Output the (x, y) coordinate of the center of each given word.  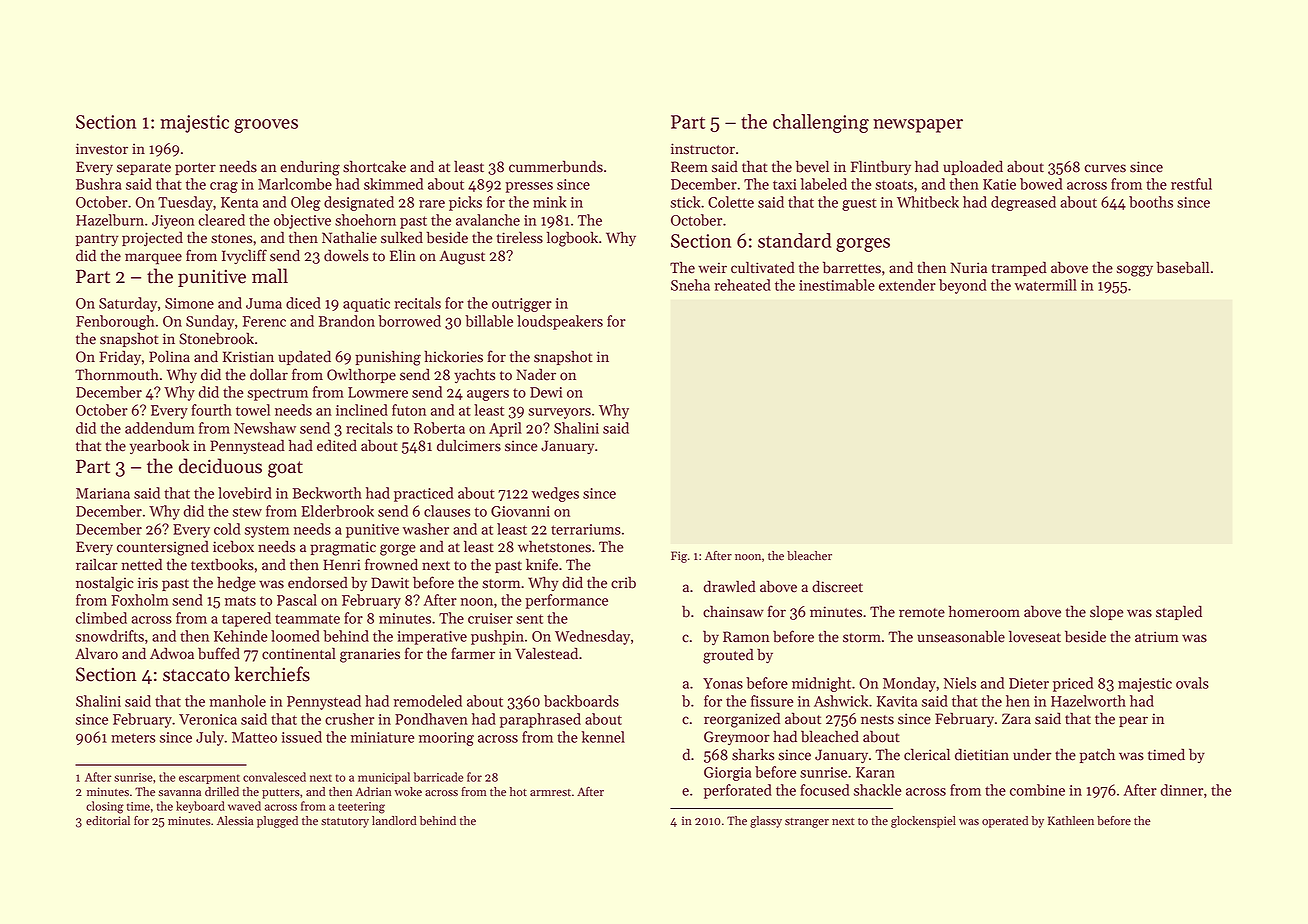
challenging (821, 123)
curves (1105, 168)
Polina (169, 356)
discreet (837, 586)
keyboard (200, 807)
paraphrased (540, 720)
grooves (266, 126)
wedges (555, 494)
